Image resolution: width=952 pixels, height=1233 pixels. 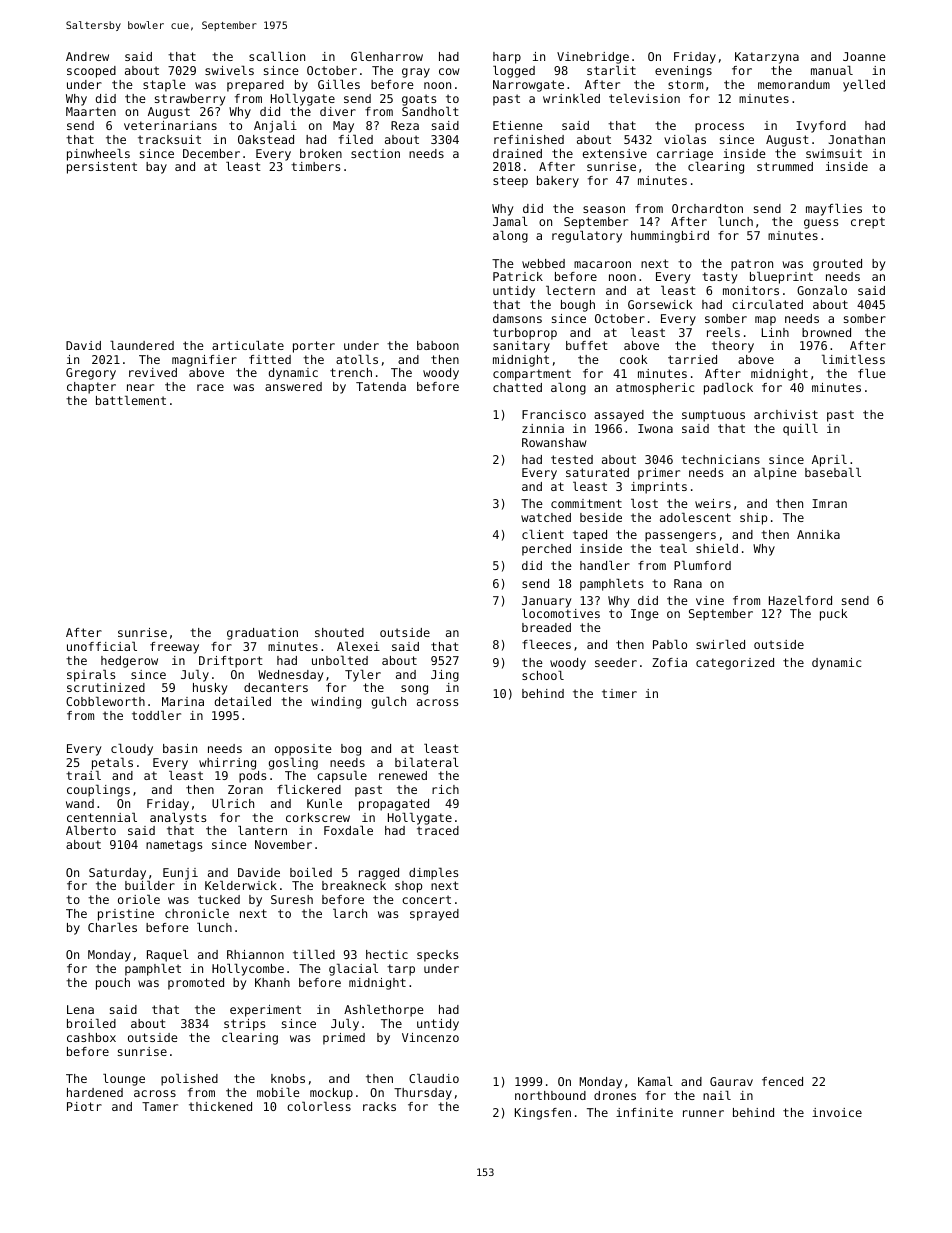 I want to click on thickened, so click(x=220, y=1106).
